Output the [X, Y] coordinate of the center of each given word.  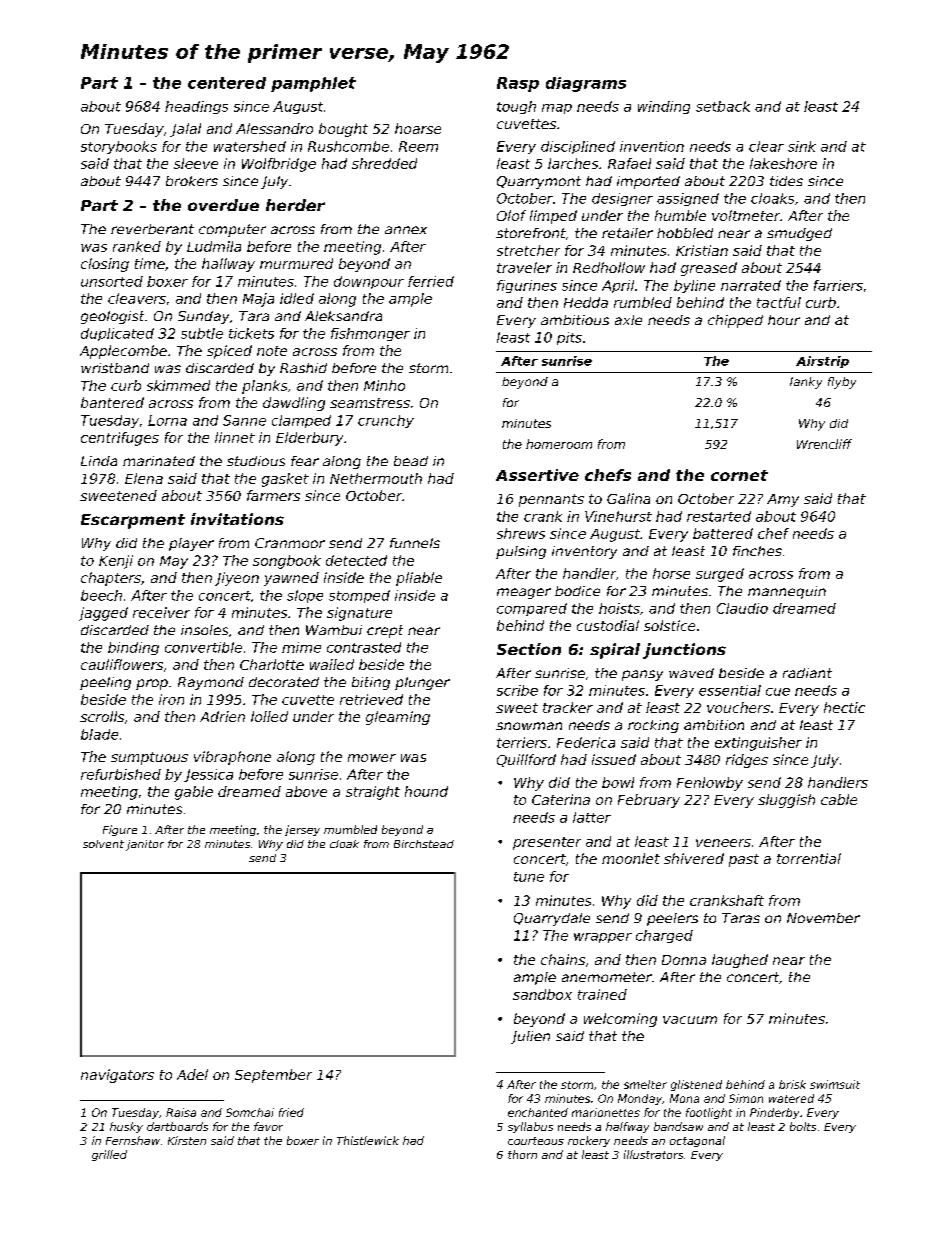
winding [664, 107]
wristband [115, 368]
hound [426, 791]
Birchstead [424, 844]
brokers [192, 181]
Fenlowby [710, 784]
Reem [418, 146]
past [744, 860]
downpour [369, 282]
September [273, 1076]
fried [291, 1112]
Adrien [222, 716]
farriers [838, 285]
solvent [103, 844]
